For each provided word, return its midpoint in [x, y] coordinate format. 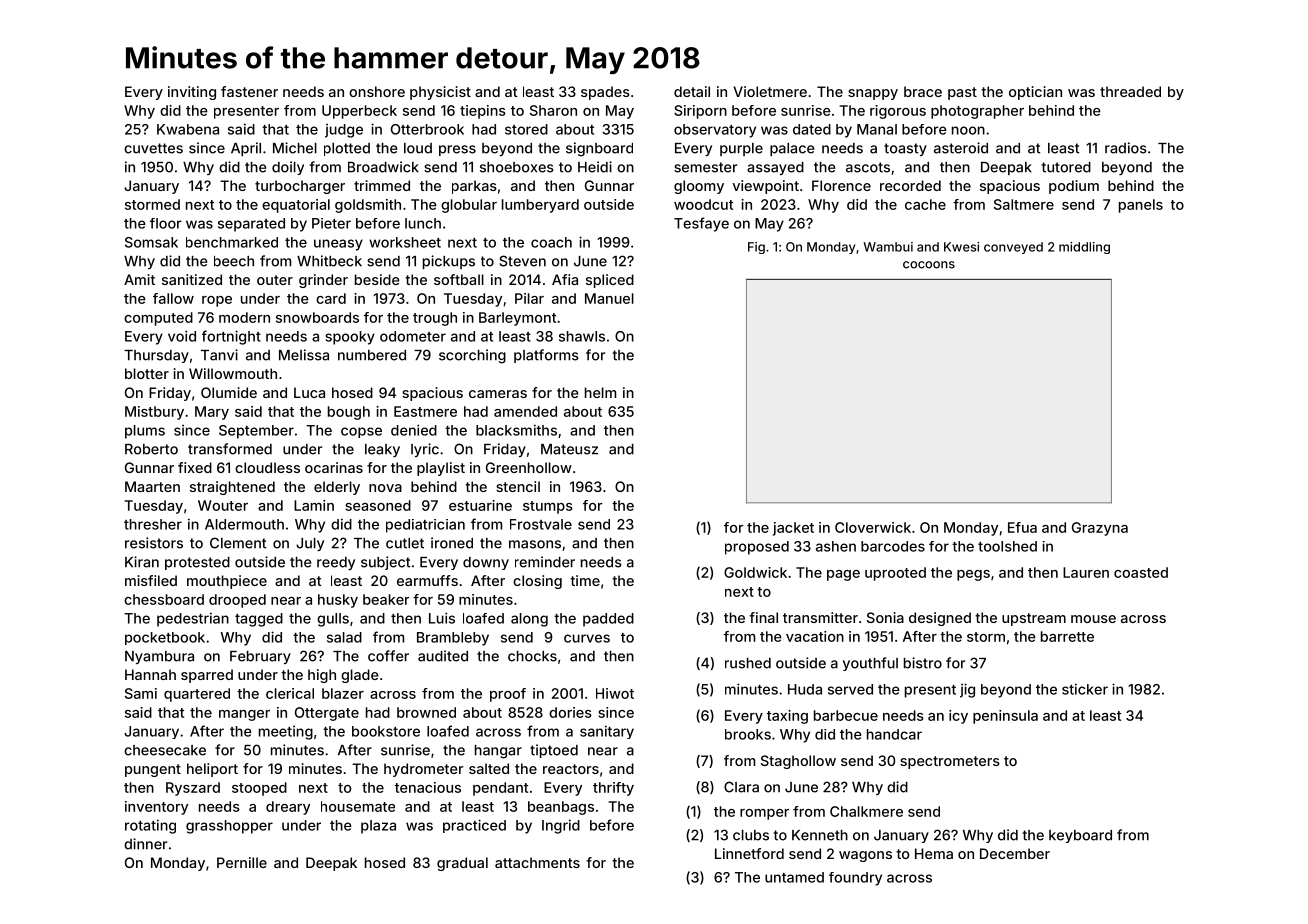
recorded [910, 185]
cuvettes [153, 148]
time [585, 580]
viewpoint [766, 187]
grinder [323, 281]
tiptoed [554, 751]
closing [537, 582]
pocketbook [165, 638]
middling [1084, 248]
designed [940, 619]
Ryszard [193, 789]
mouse [1093, 619]
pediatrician [425, 526]
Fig [756, 248]
